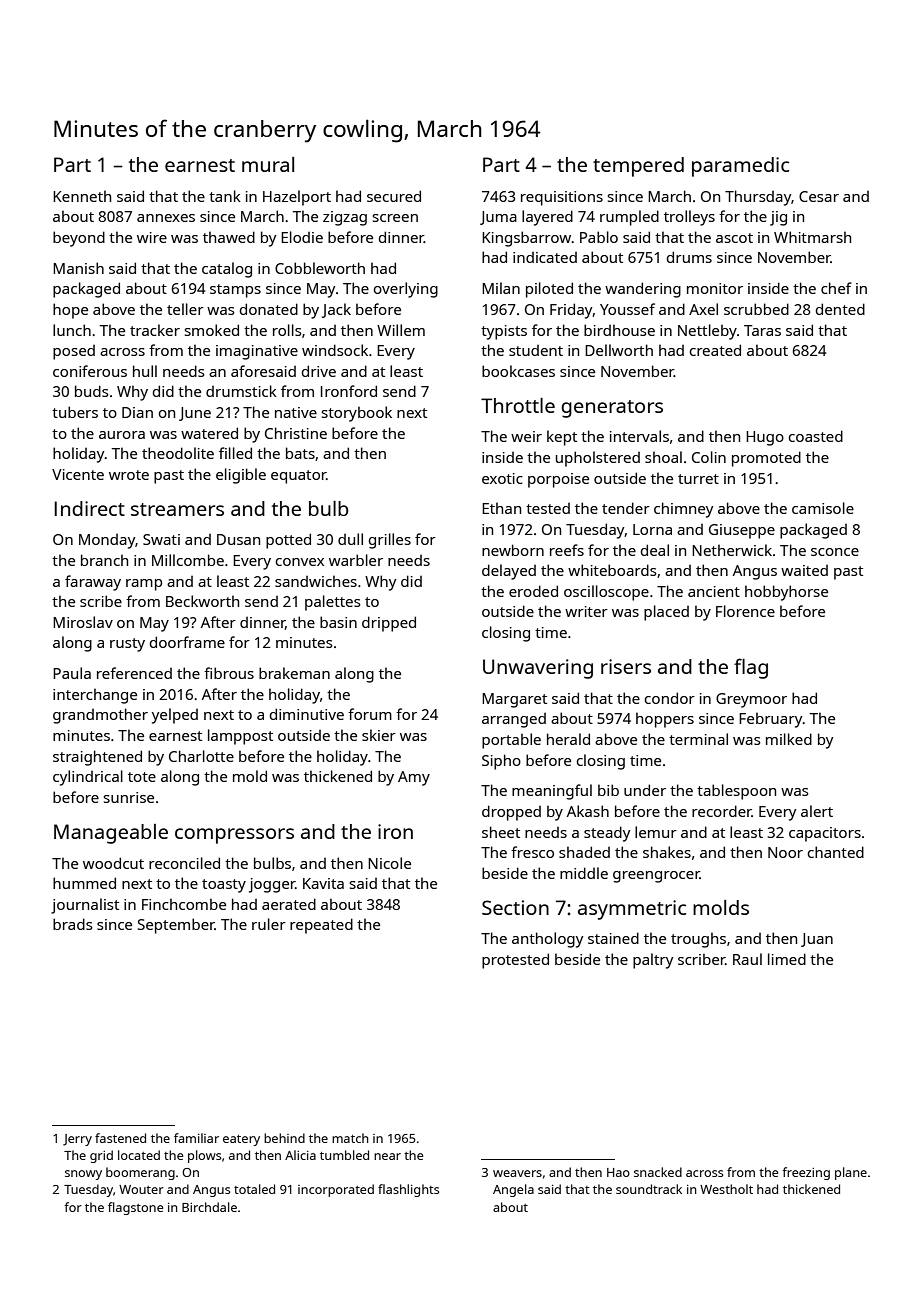 The image size is (924, 1308). Describe the element at coordinates (77, 1140) in the image. I see `Jerry` at that location.
